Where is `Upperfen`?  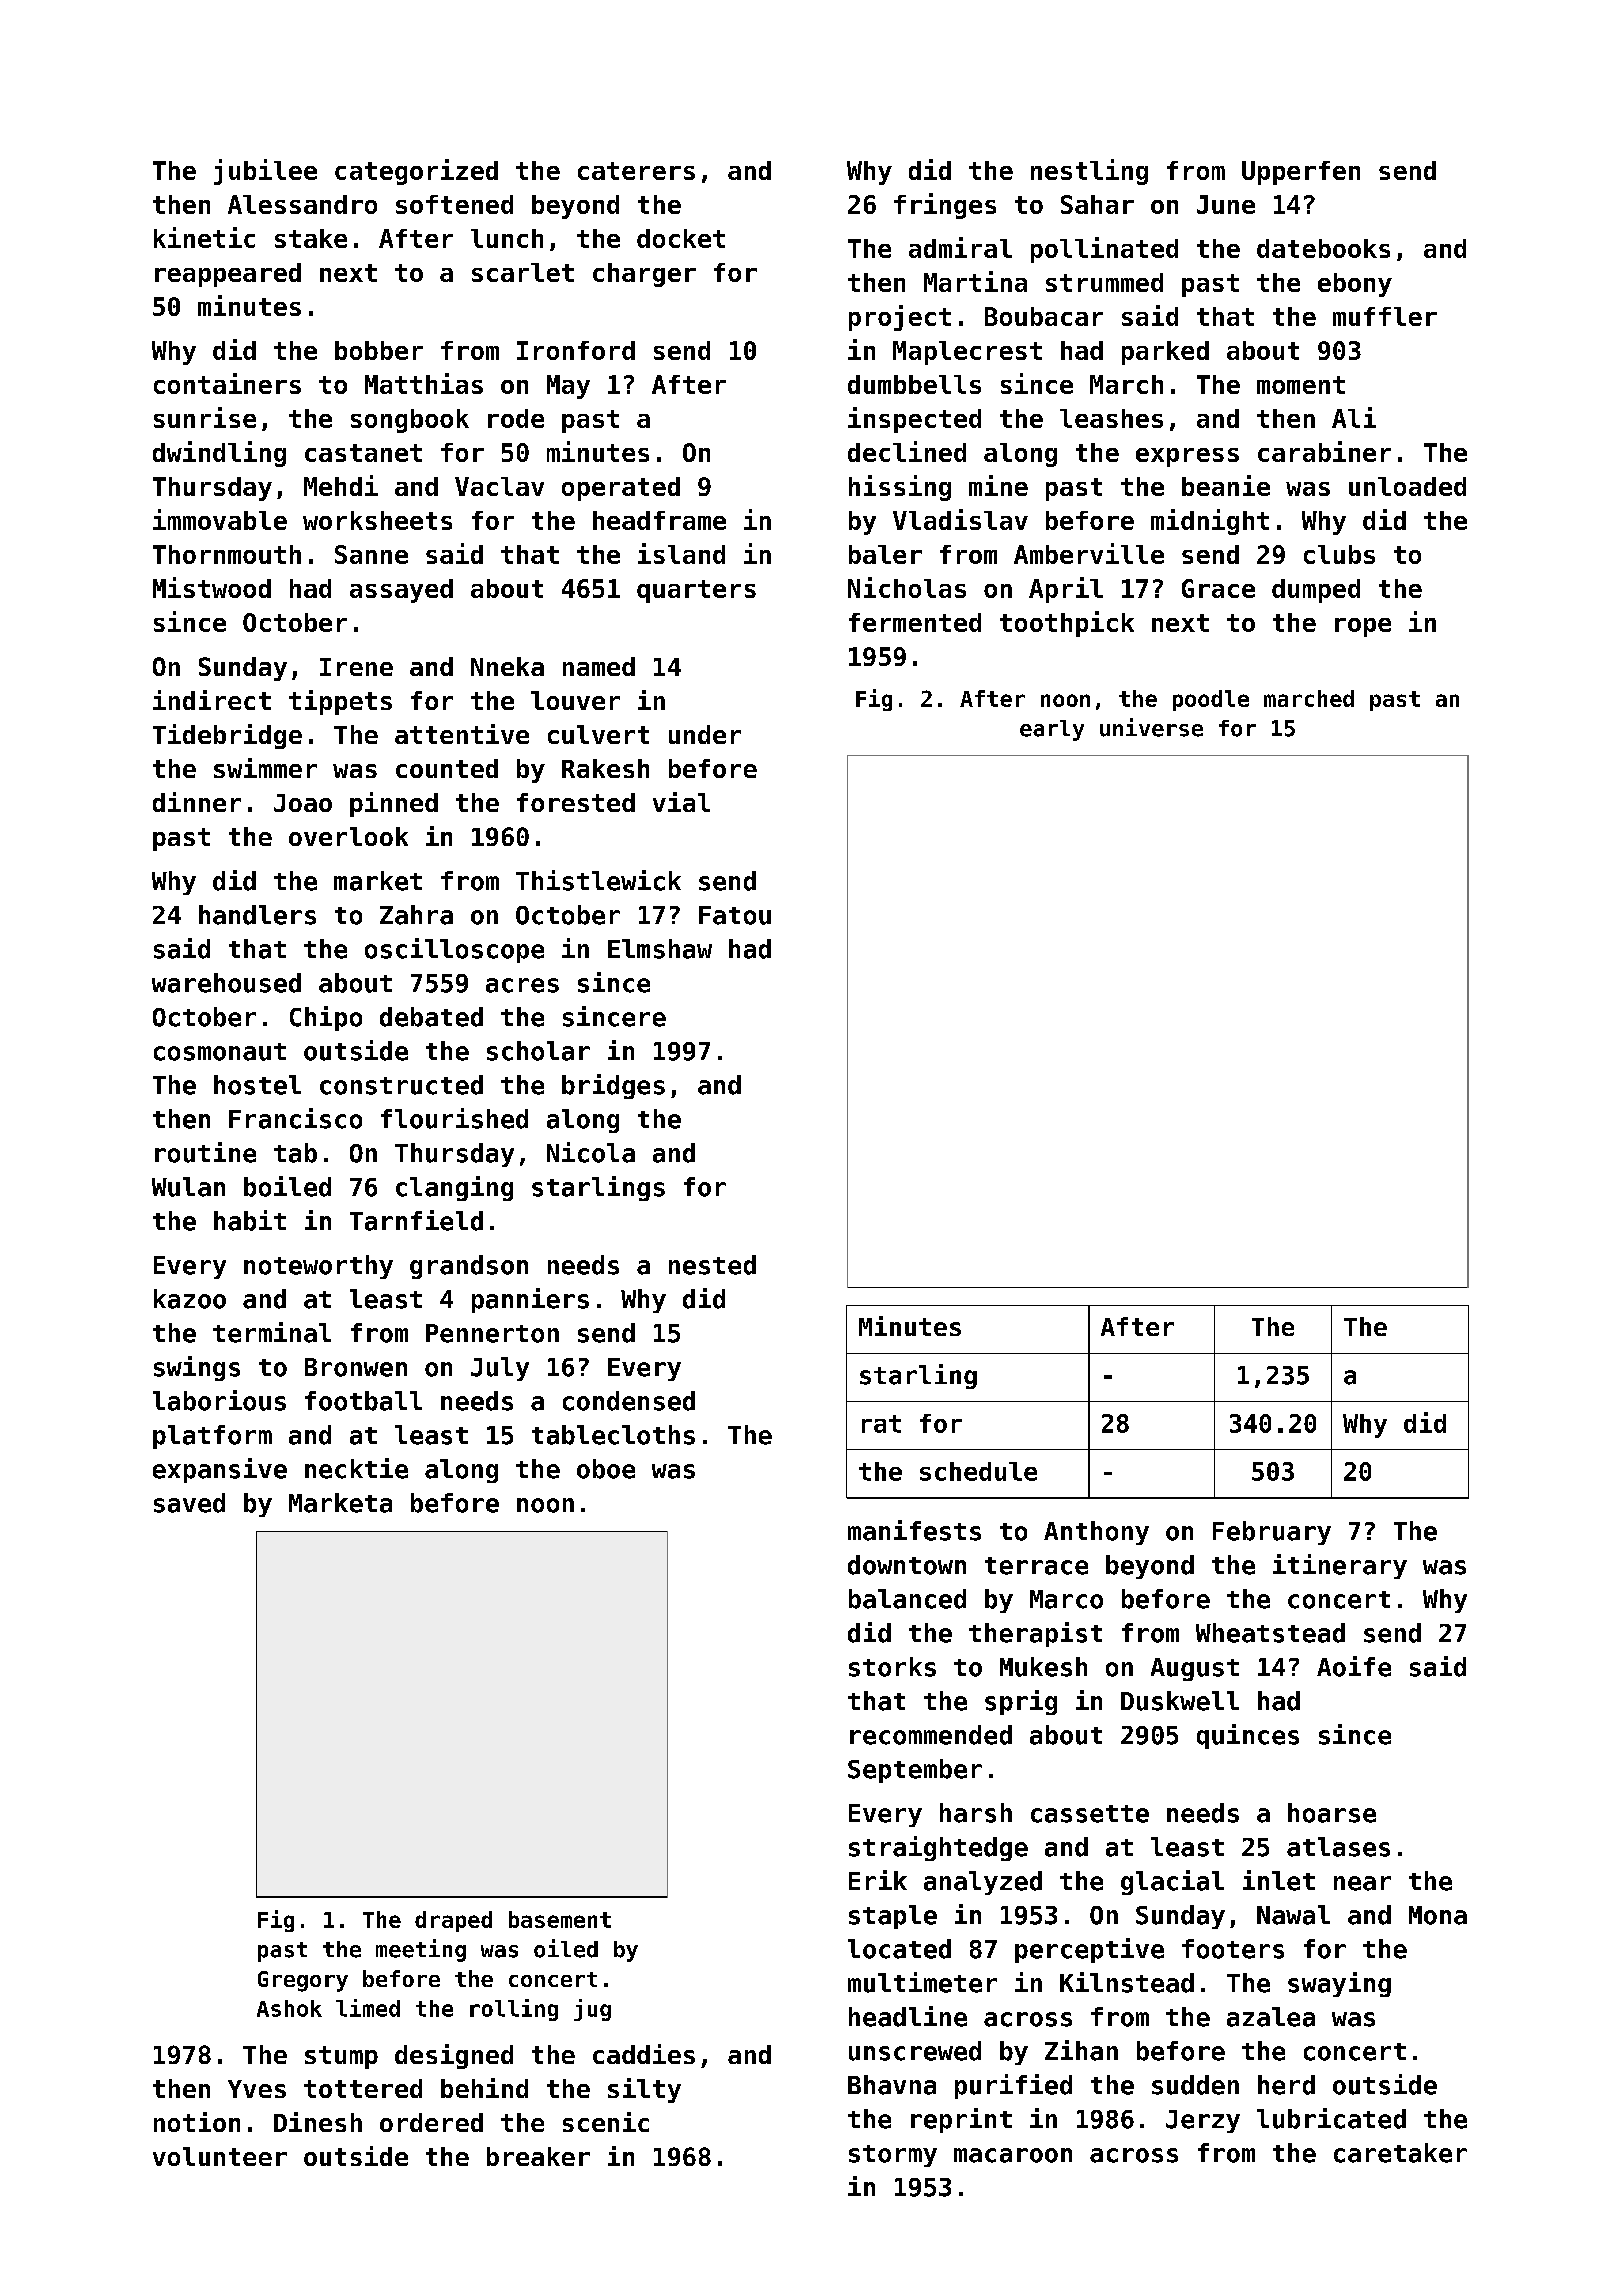 Upperfen is located at coordinates (1301, 173).
